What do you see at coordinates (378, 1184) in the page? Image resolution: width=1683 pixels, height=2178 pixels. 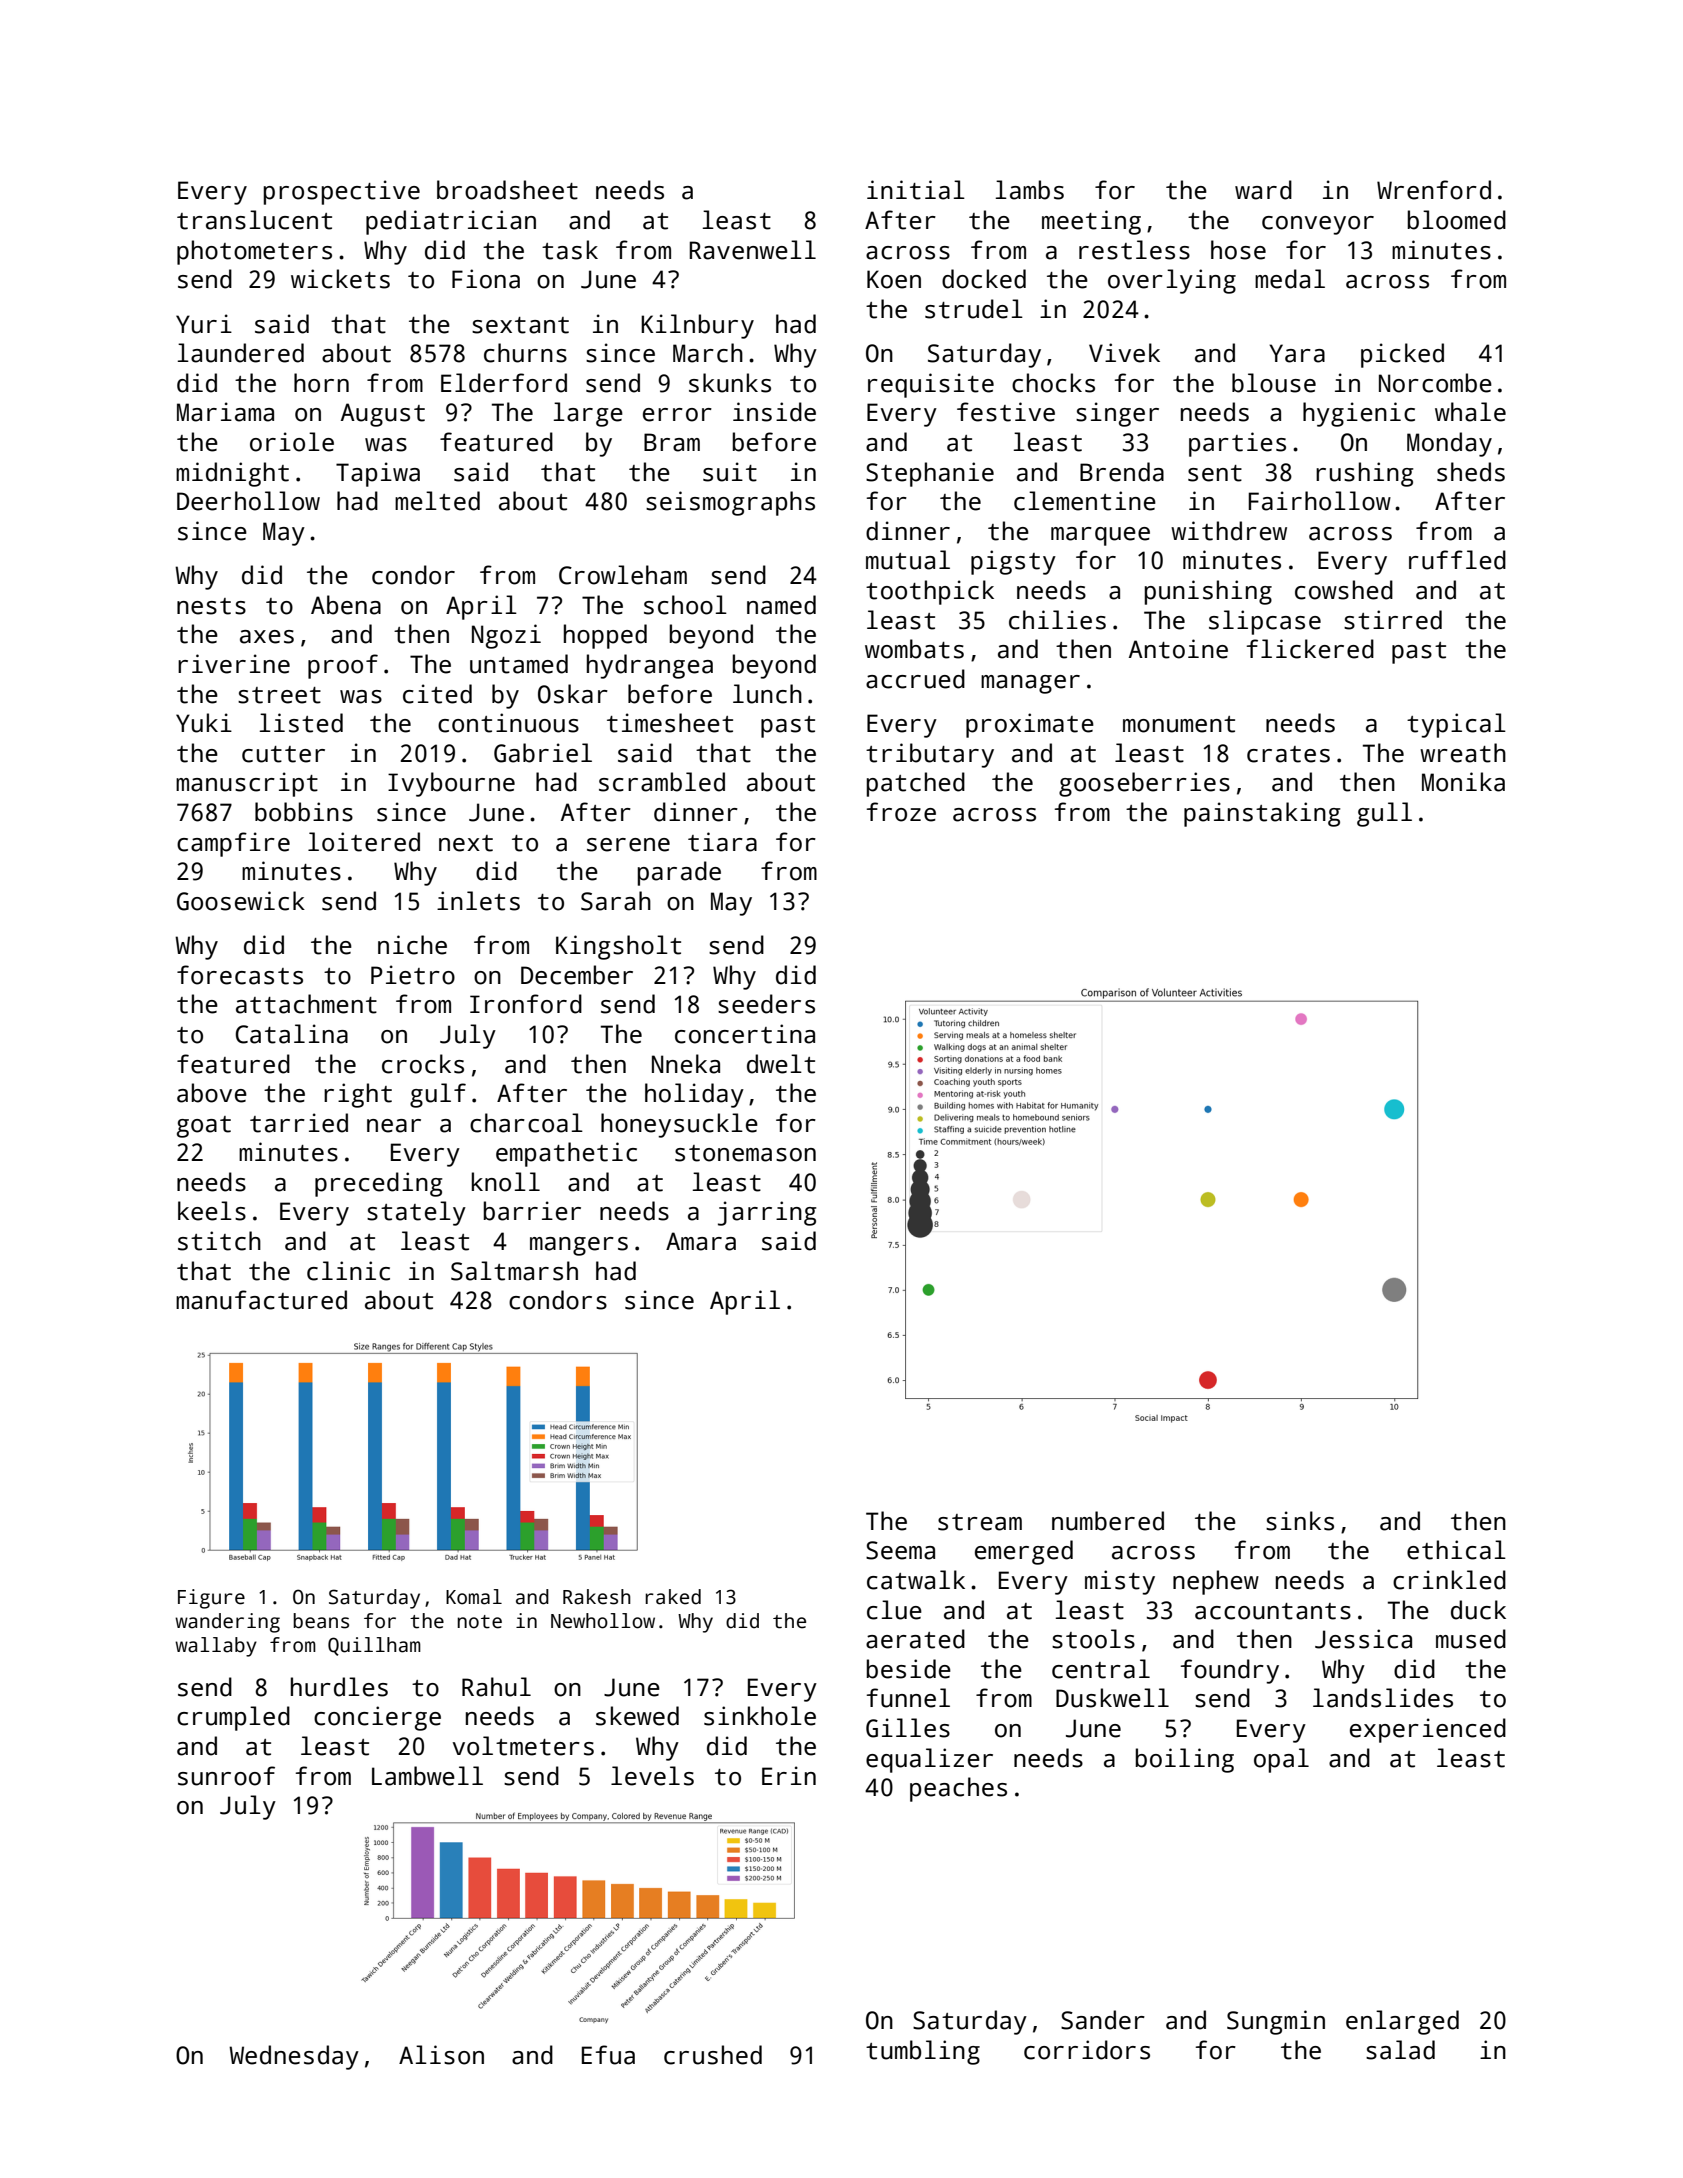 I see `preceding` at bounding box center [378, 1184].
